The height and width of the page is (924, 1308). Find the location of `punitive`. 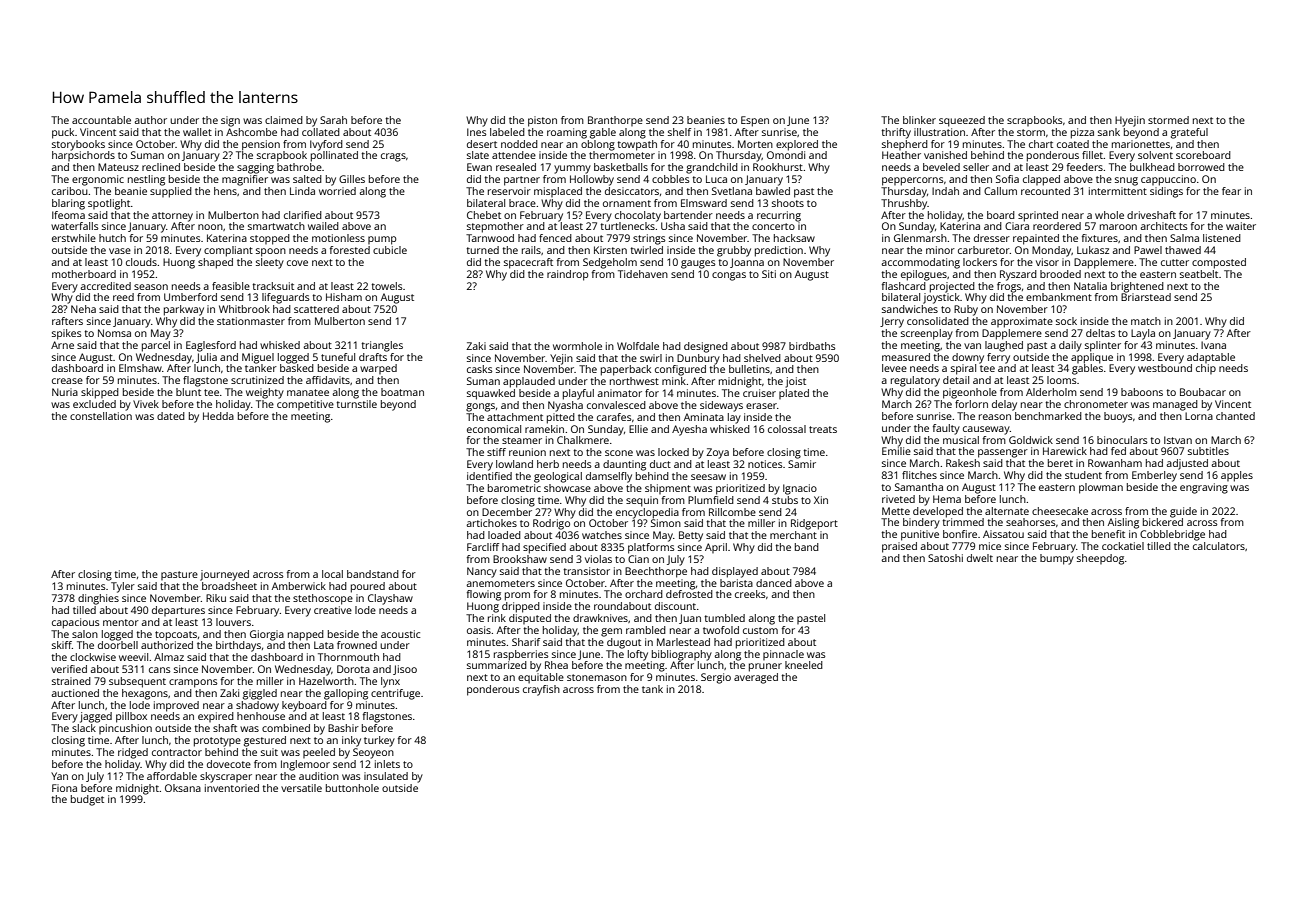

punitive is located at coordinates (920, 535).
